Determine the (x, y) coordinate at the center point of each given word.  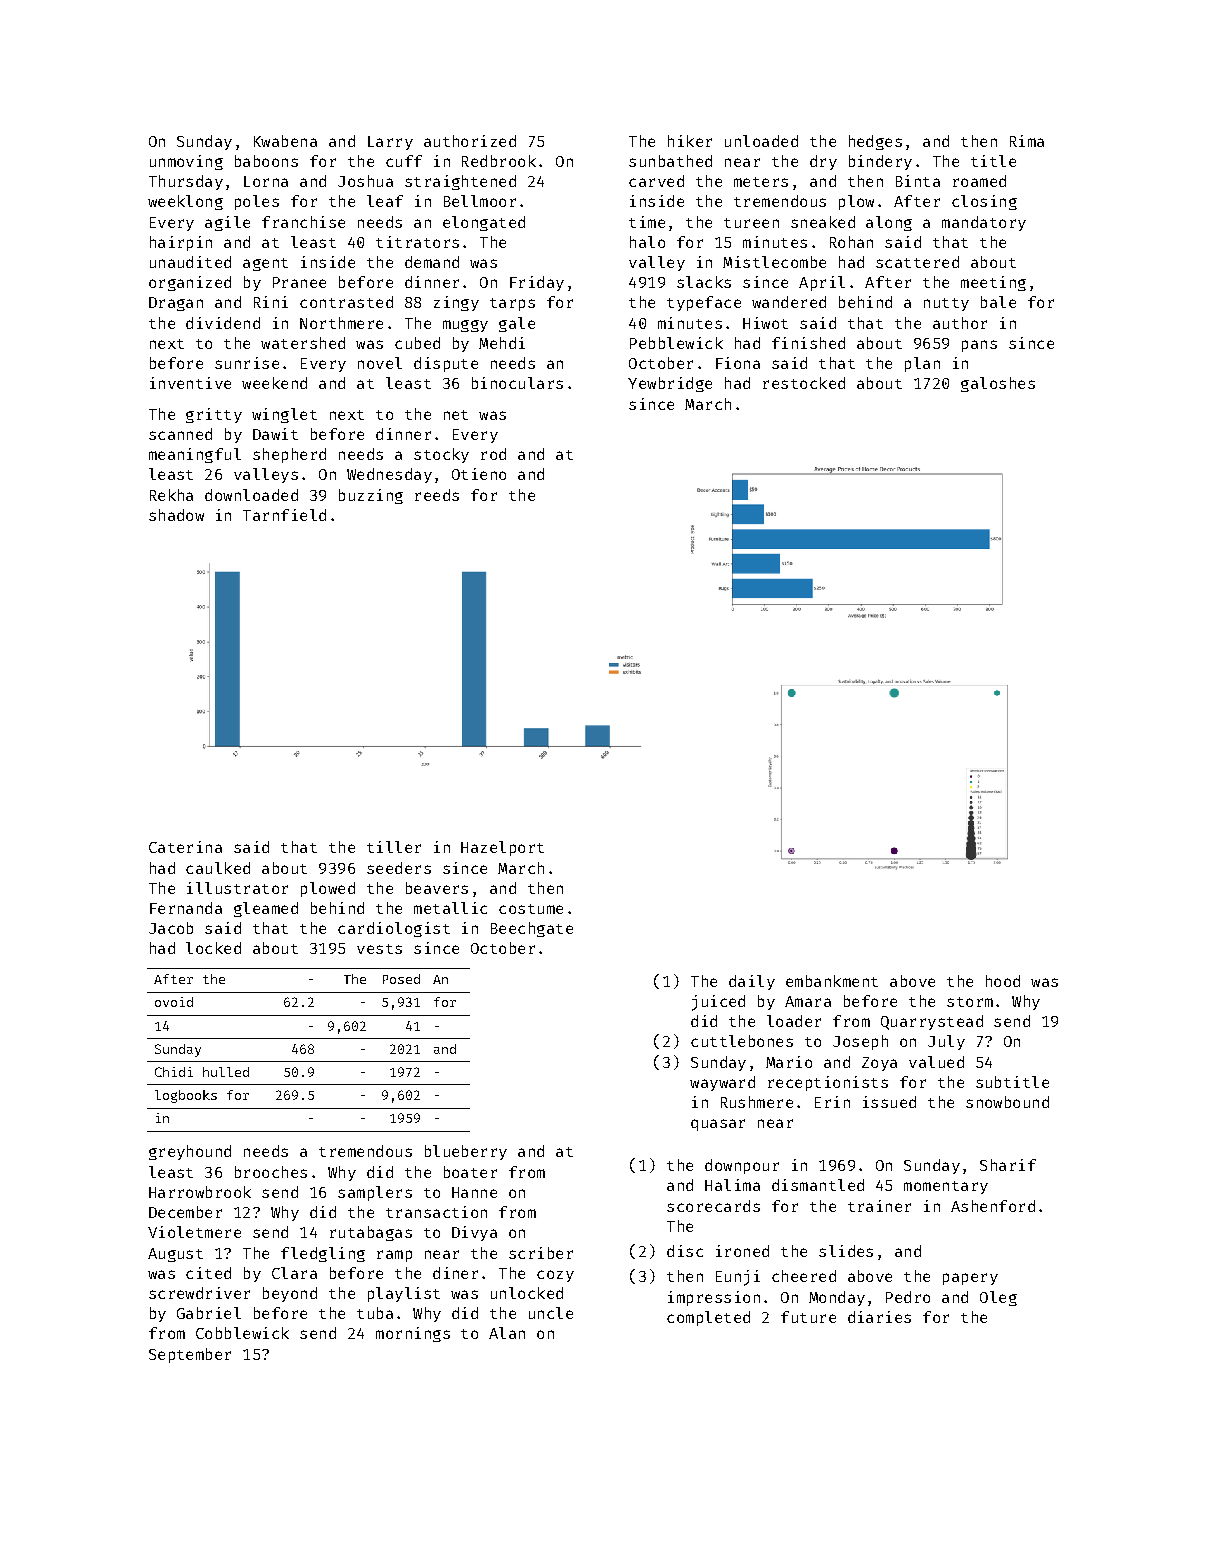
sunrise (247, 363)
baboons (266, 161)
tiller (394, 847)
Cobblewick (242, 1333)
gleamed (266, 909)
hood (1003, 981)
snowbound (1007, 1102)
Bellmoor (480, 201)
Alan (507, 1333)
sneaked (823, 222)
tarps (512, 304)
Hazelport (502, 848)
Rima (1027, 141)
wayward (722, 1083)
